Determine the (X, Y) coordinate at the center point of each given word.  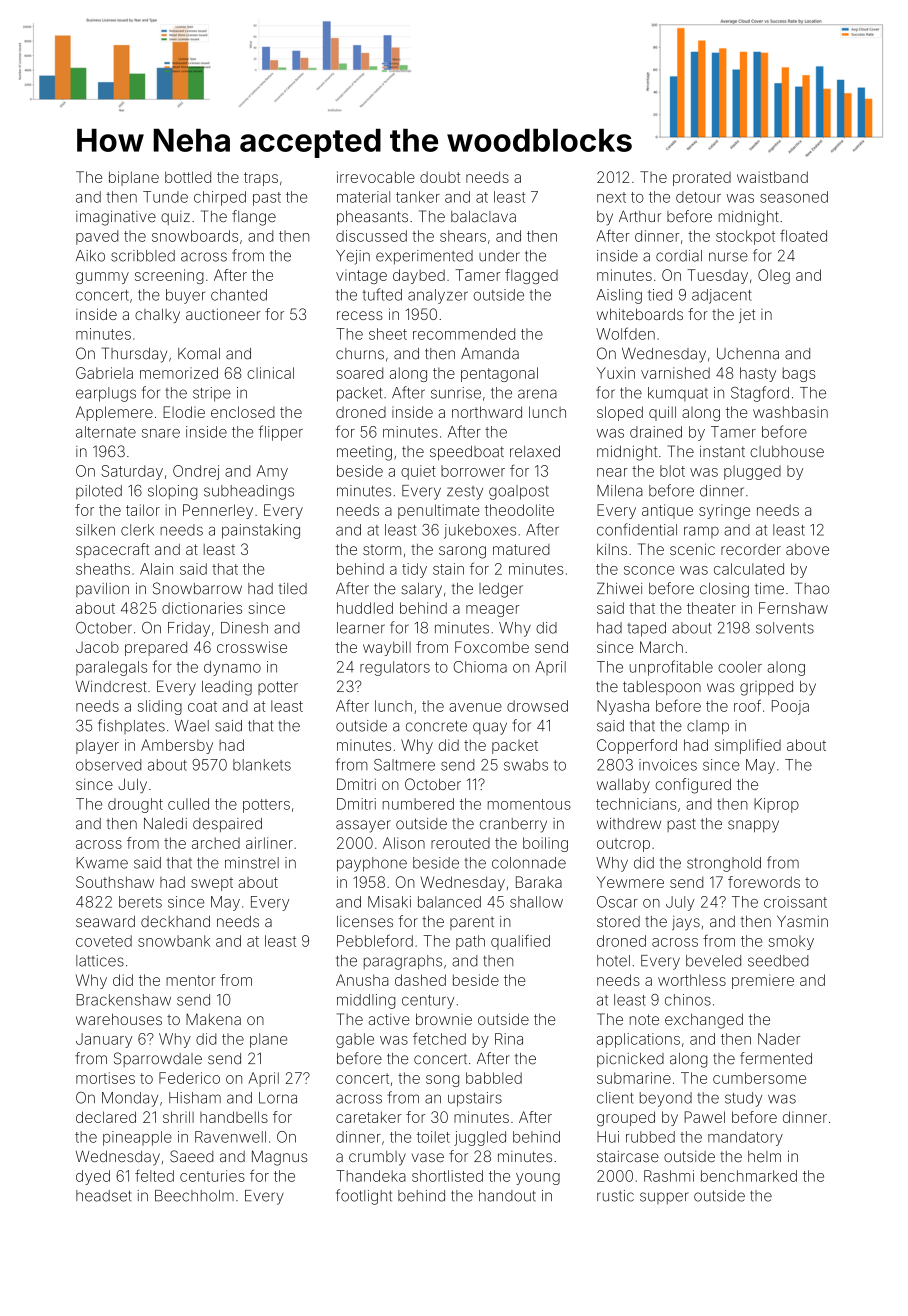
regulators (395, 668)
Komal (199, 354)
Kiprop (776, 805)
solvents (785, 628)
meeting (364, 453)
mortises (105, 1078)
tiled (293, 589)
